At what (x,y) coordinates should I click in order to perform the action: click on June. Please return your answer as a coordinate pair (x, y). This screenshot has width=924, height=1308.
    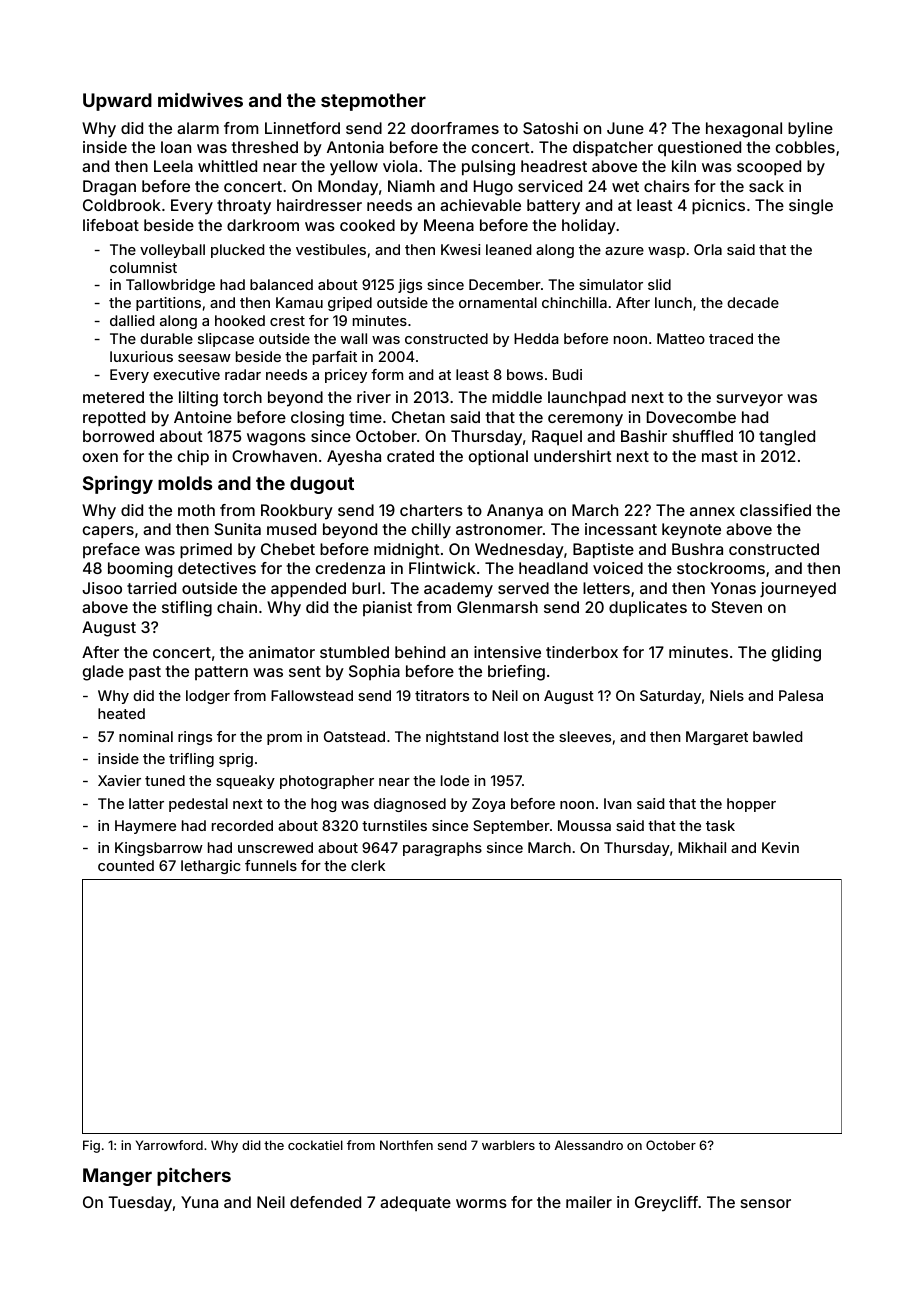
    Looking at the image, I should click on (625, 128).
